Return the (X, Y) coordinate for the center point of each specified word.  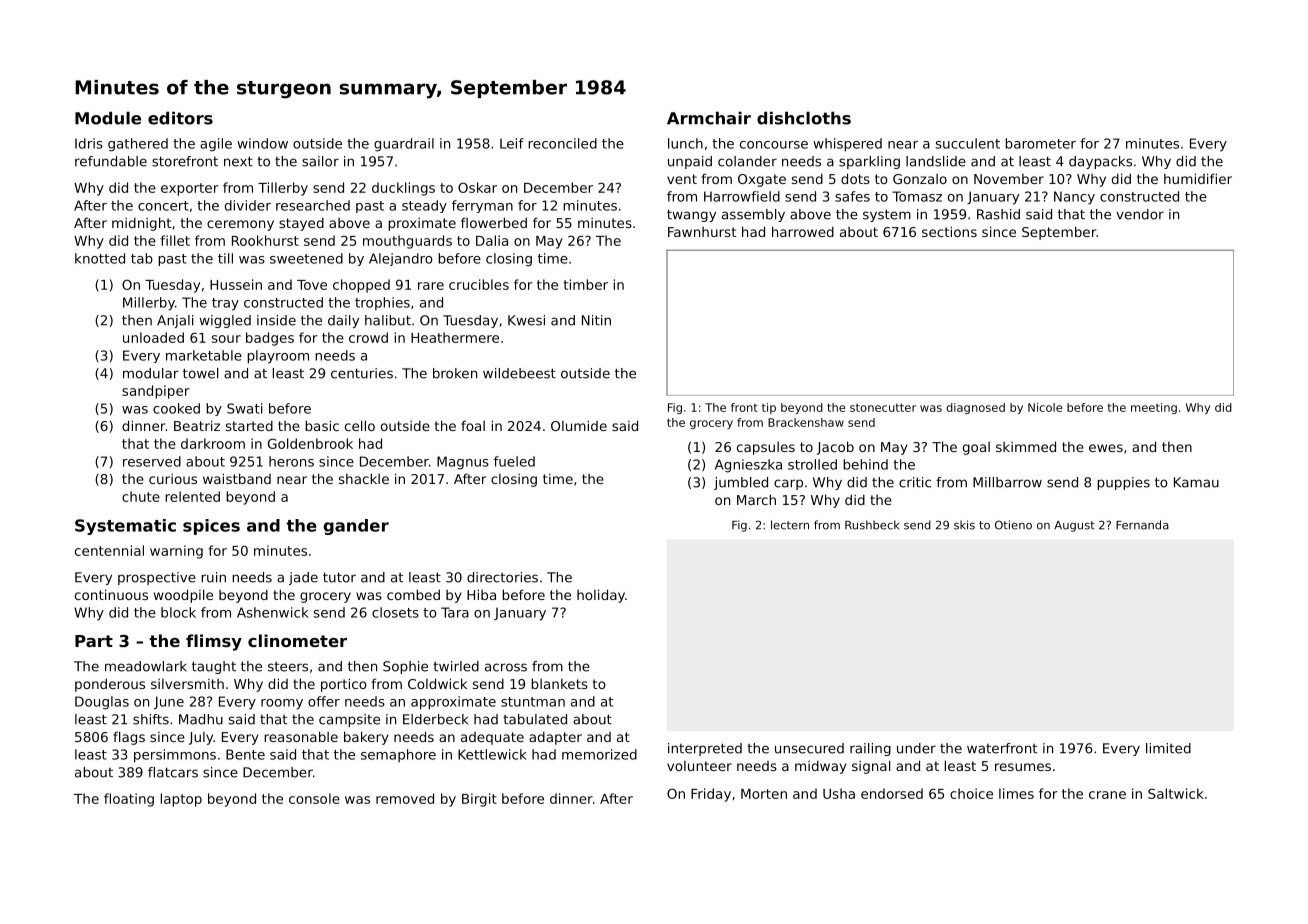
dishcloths (804, 118)
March (756, 499)
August (1074, 526)
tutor (339, 577)
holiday (601, 596)
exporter (190, 189)
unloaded (153, 337)
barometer (1040, 143)
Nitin (596, 320)
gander (356, 527)
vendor (1140, 214)
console (314, 798)
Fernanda (1142, 525)
